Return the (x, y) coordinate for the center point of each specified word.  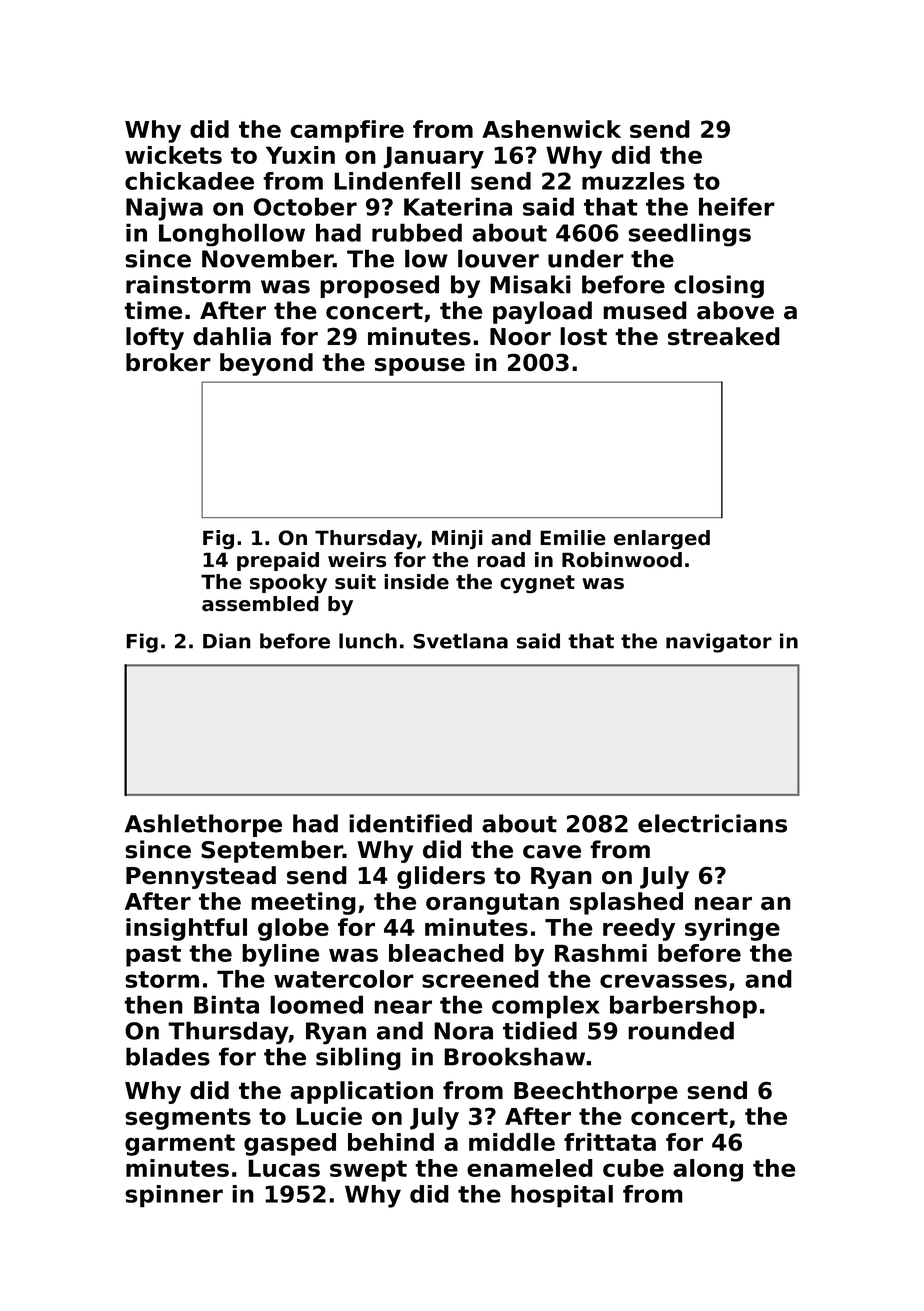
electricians (712, 823)
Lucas (284, 1168)
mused (645, 310)
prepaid (278, 561)
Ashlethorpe (203, 825)
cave (552, 852)
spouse (420, 367)
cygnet (537, 584)
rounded (681, 1030)
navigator (719, 643)
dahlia (232, 336)
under (586, 258)
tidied (540, 1030)
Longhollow (232, 235)
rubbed (417, 232)
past (153, 956)
